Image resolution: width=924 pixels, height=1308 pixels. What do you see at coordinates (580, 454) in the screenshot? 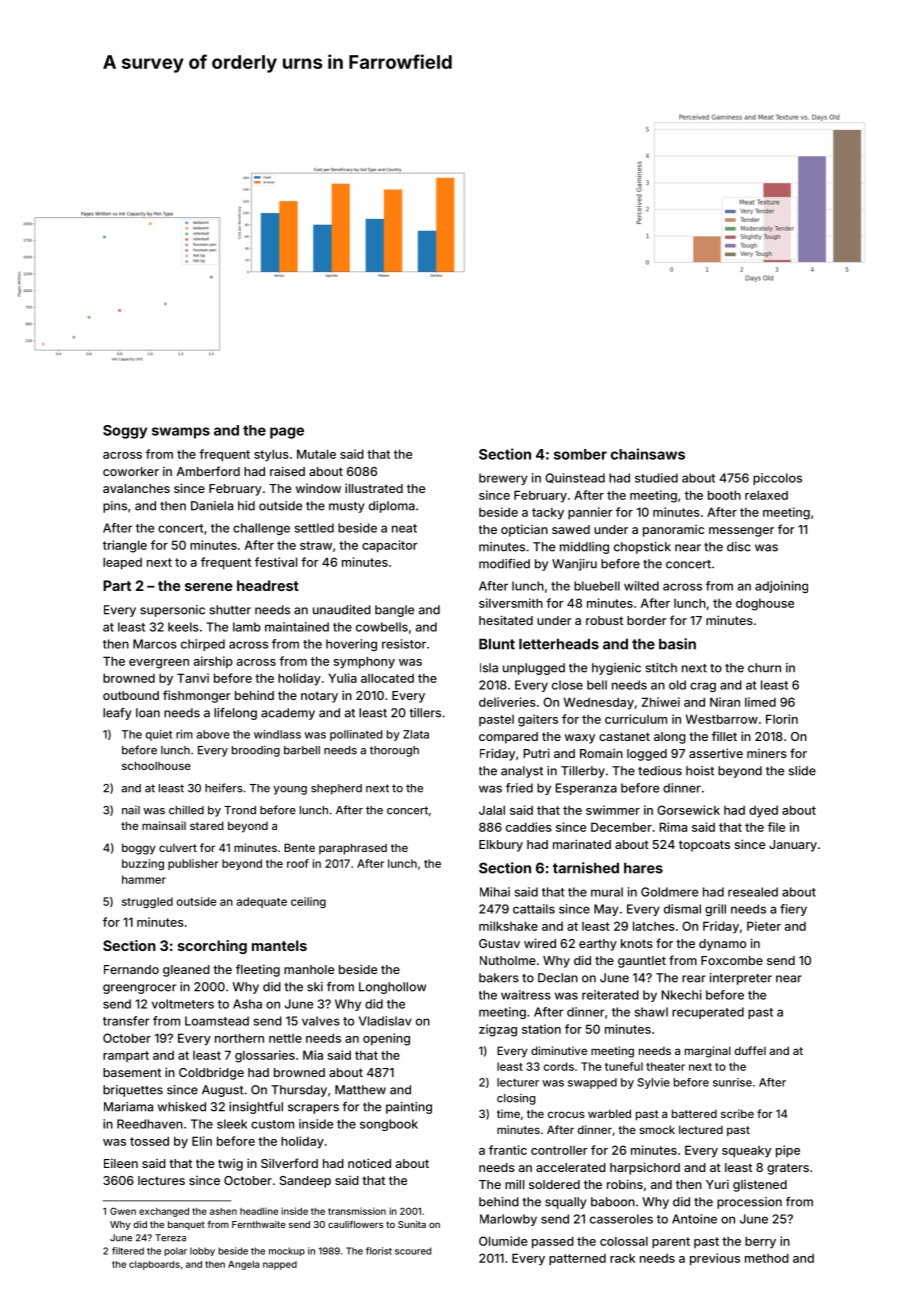
I see `somber` at bounding box center [580, 454].
